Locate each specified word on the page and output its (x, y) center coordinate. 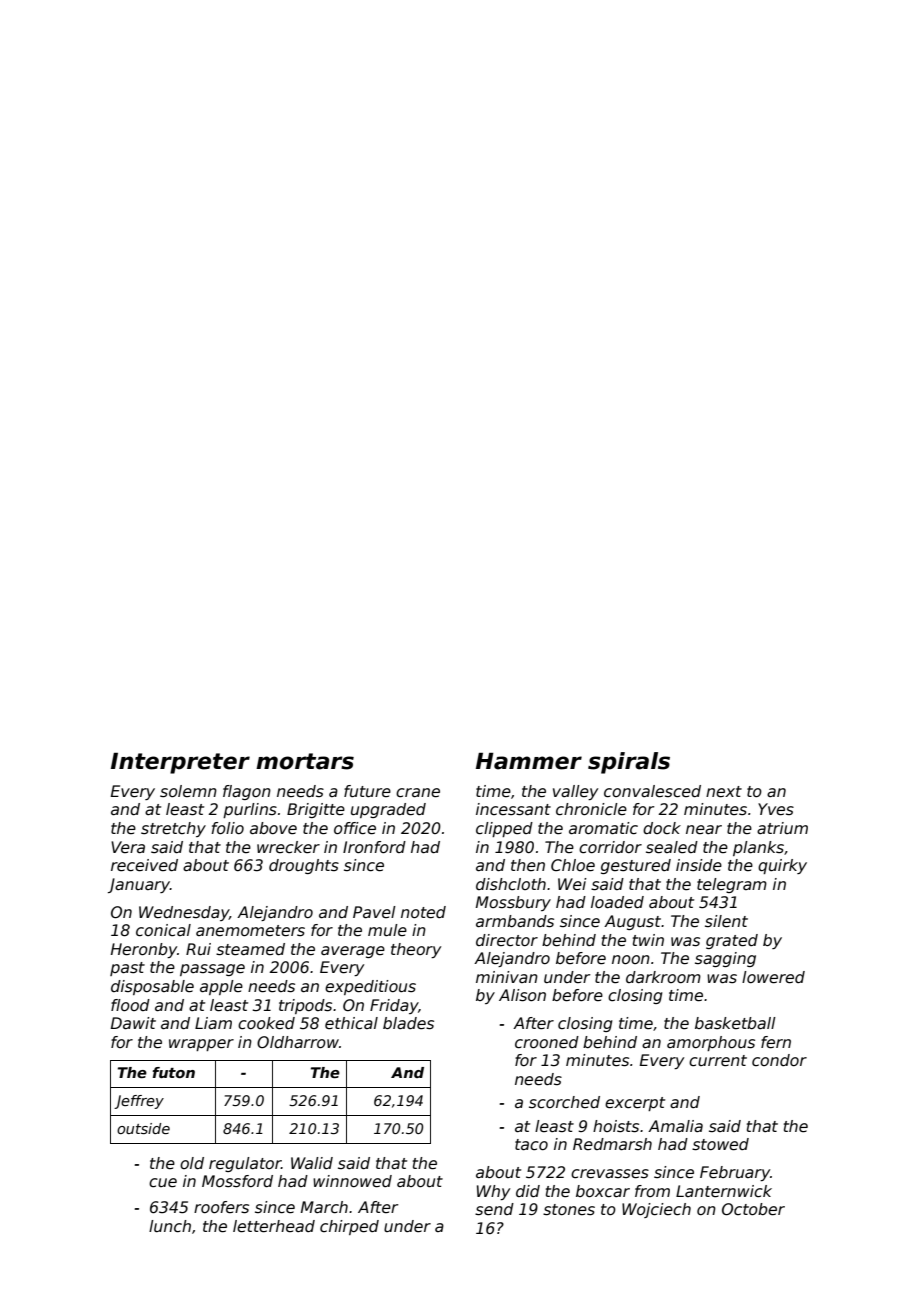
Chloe (573, 865)
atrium (782, 828)
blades (408, 1023)
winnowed (352, 1181)
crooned (547, 1042)
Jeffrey (139, 1102)
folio (227, 828)
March (324, 1207)
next (724, 792)
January (139, 885)
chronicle (591, 809)
